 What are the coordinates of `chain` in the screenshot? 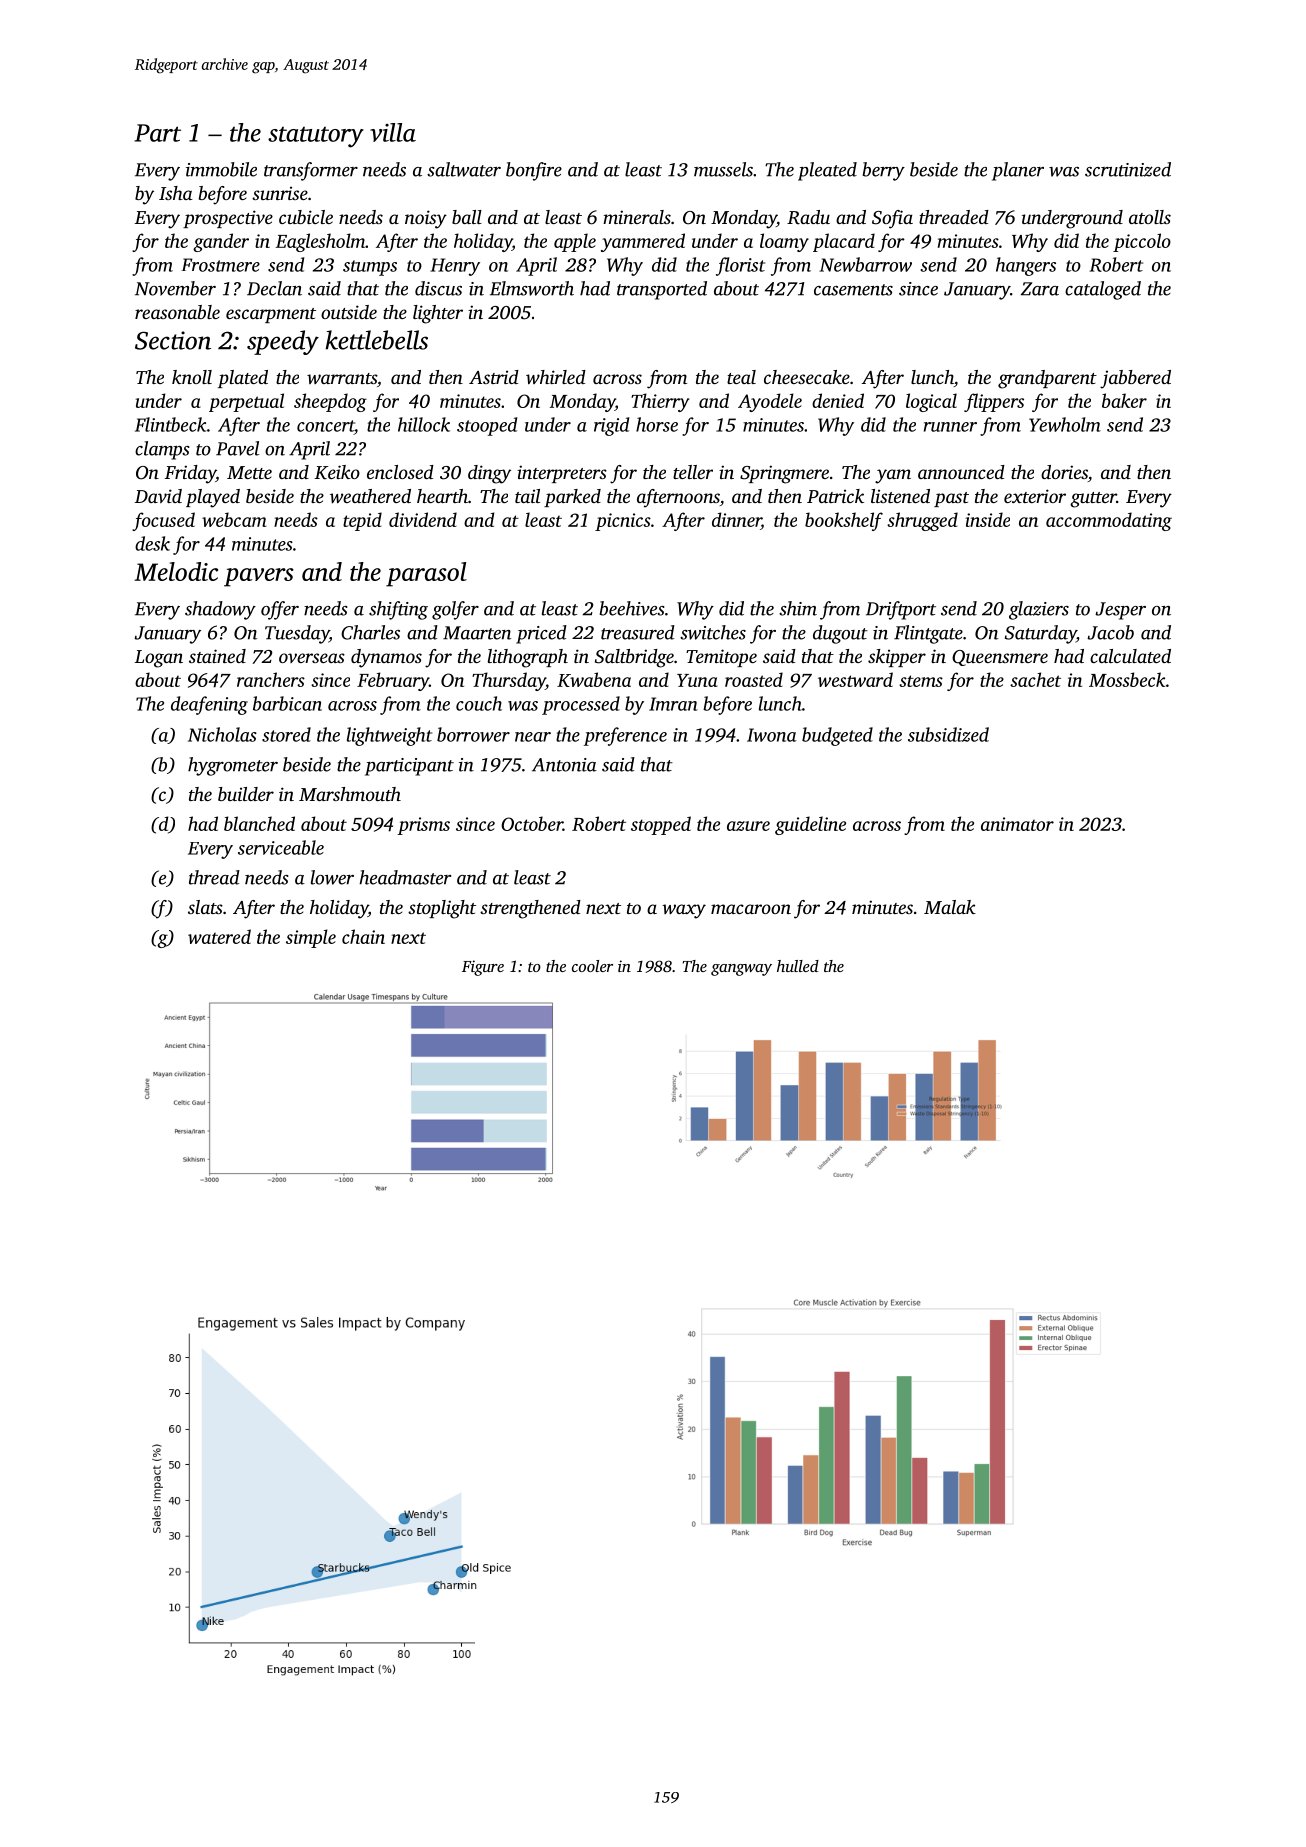 It's located at (363, 936).
